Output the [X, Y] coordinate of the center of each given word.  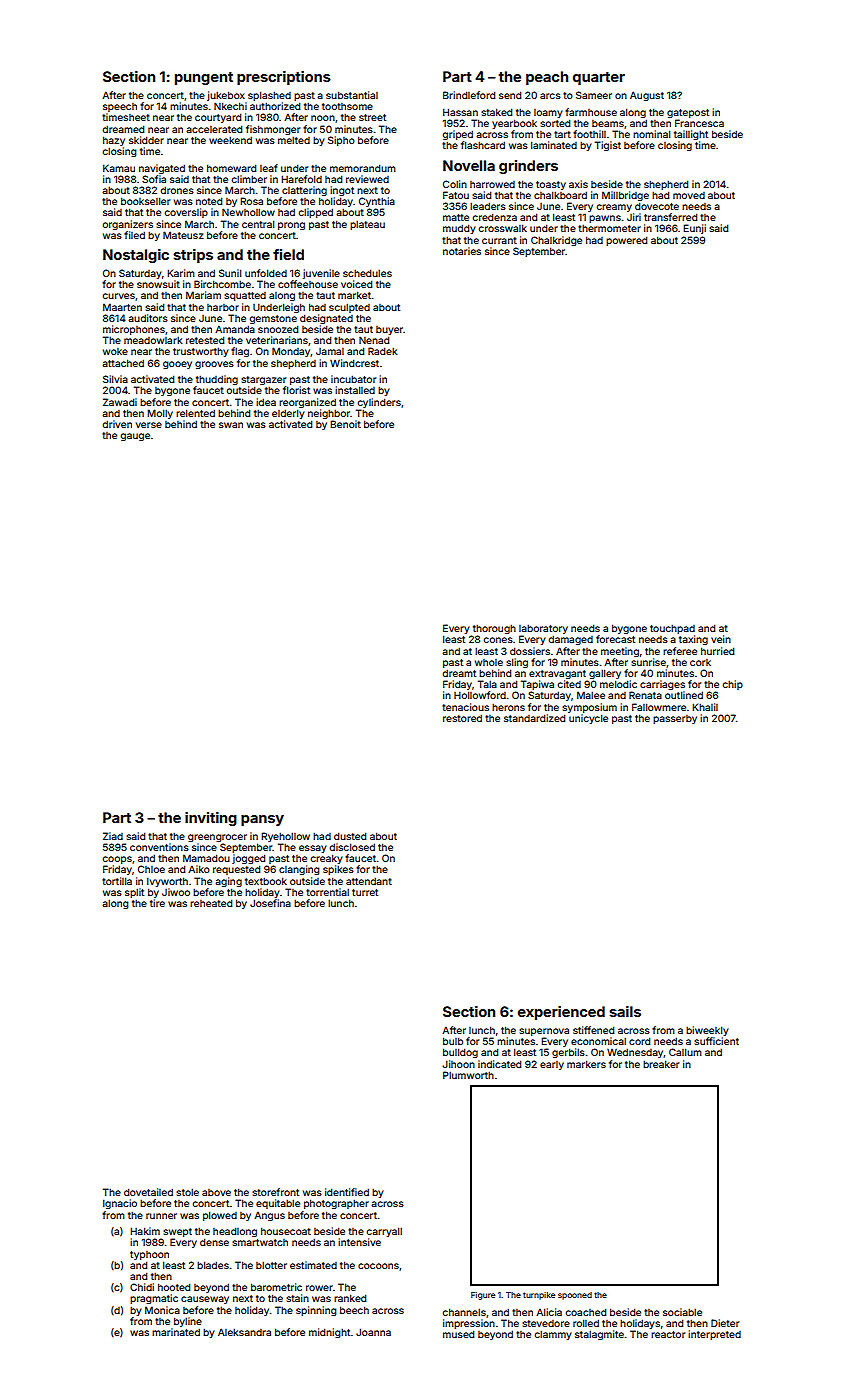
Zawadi [120, 402]
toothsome [347, 106]
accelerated [214, 129]
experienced [561, 1013]
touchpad [672, 629]
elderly [288, 414]
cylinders [379, 403]
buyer [389, 330]
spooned [575, 1296]
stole [187, 1192]
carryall [384, 1232]
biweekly [707, 1031]
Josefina [270, 903]
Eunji [694, 229]
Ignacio [120, 1204]
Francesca [699, 123]
